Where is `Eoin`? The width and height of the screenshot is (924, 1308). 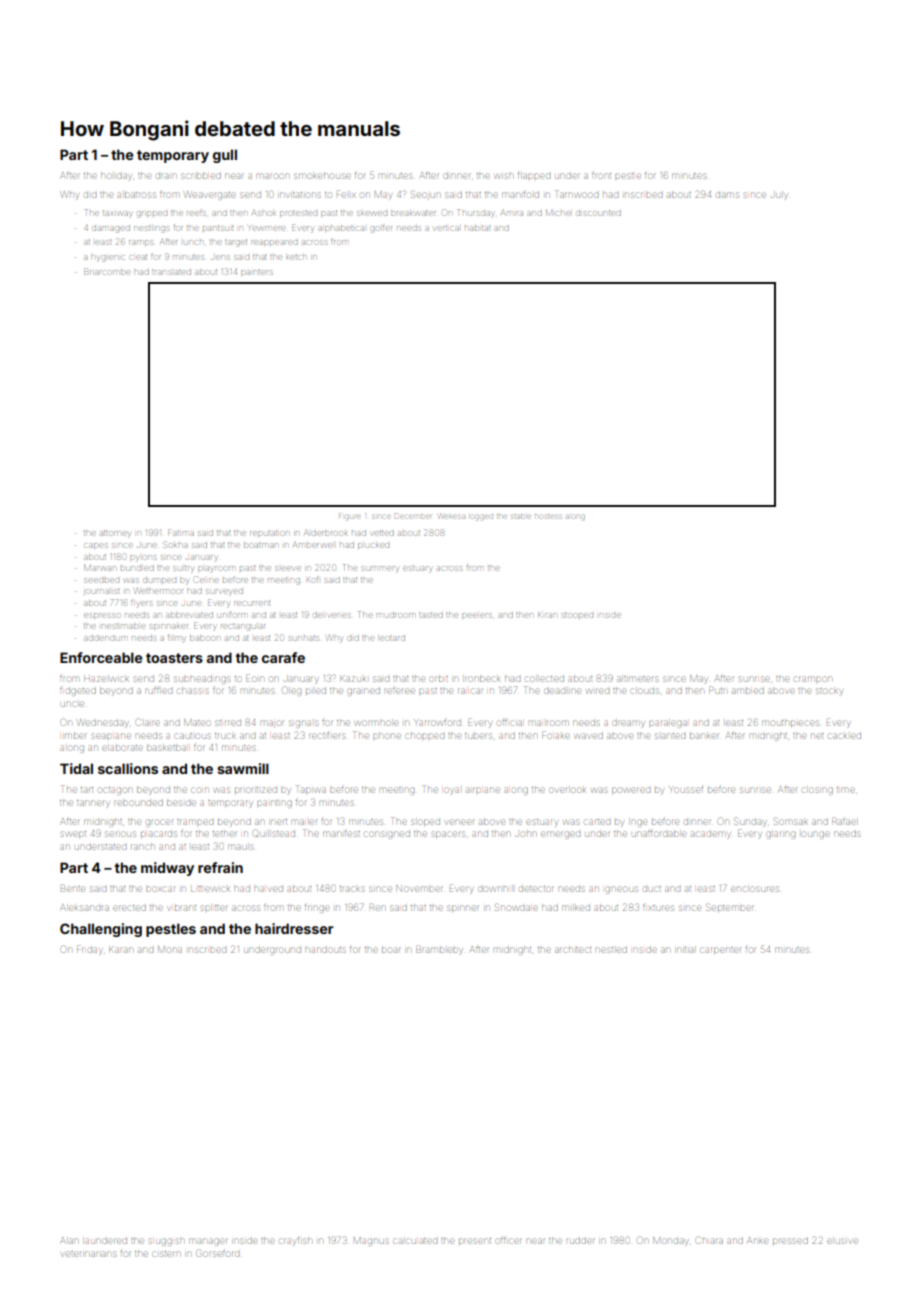 Eoin is located at coordinates (254, 678).
